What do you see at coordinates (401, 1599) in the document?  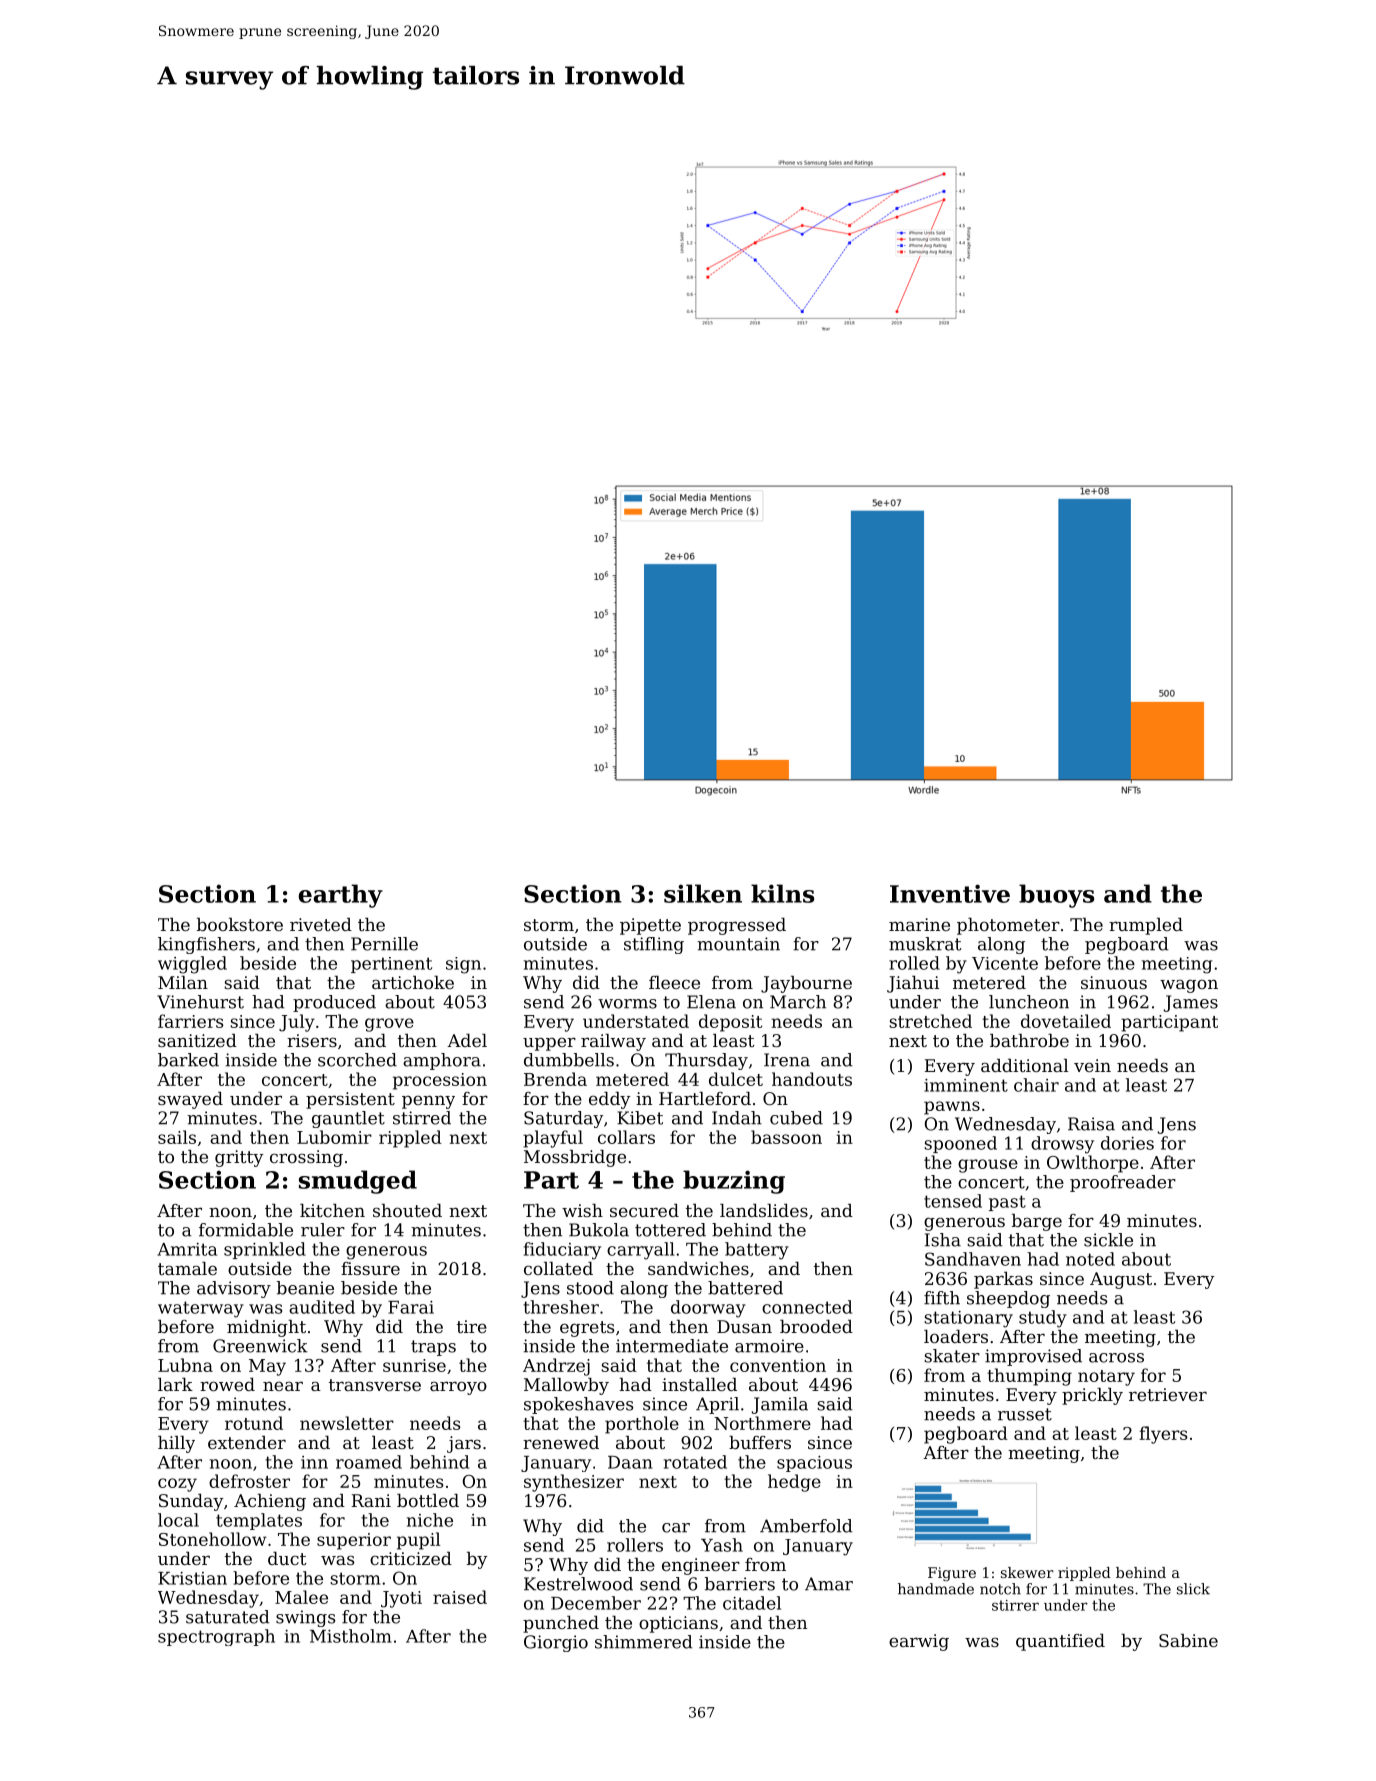 I see `Jyoti` at bounding box center [401, 1599].
